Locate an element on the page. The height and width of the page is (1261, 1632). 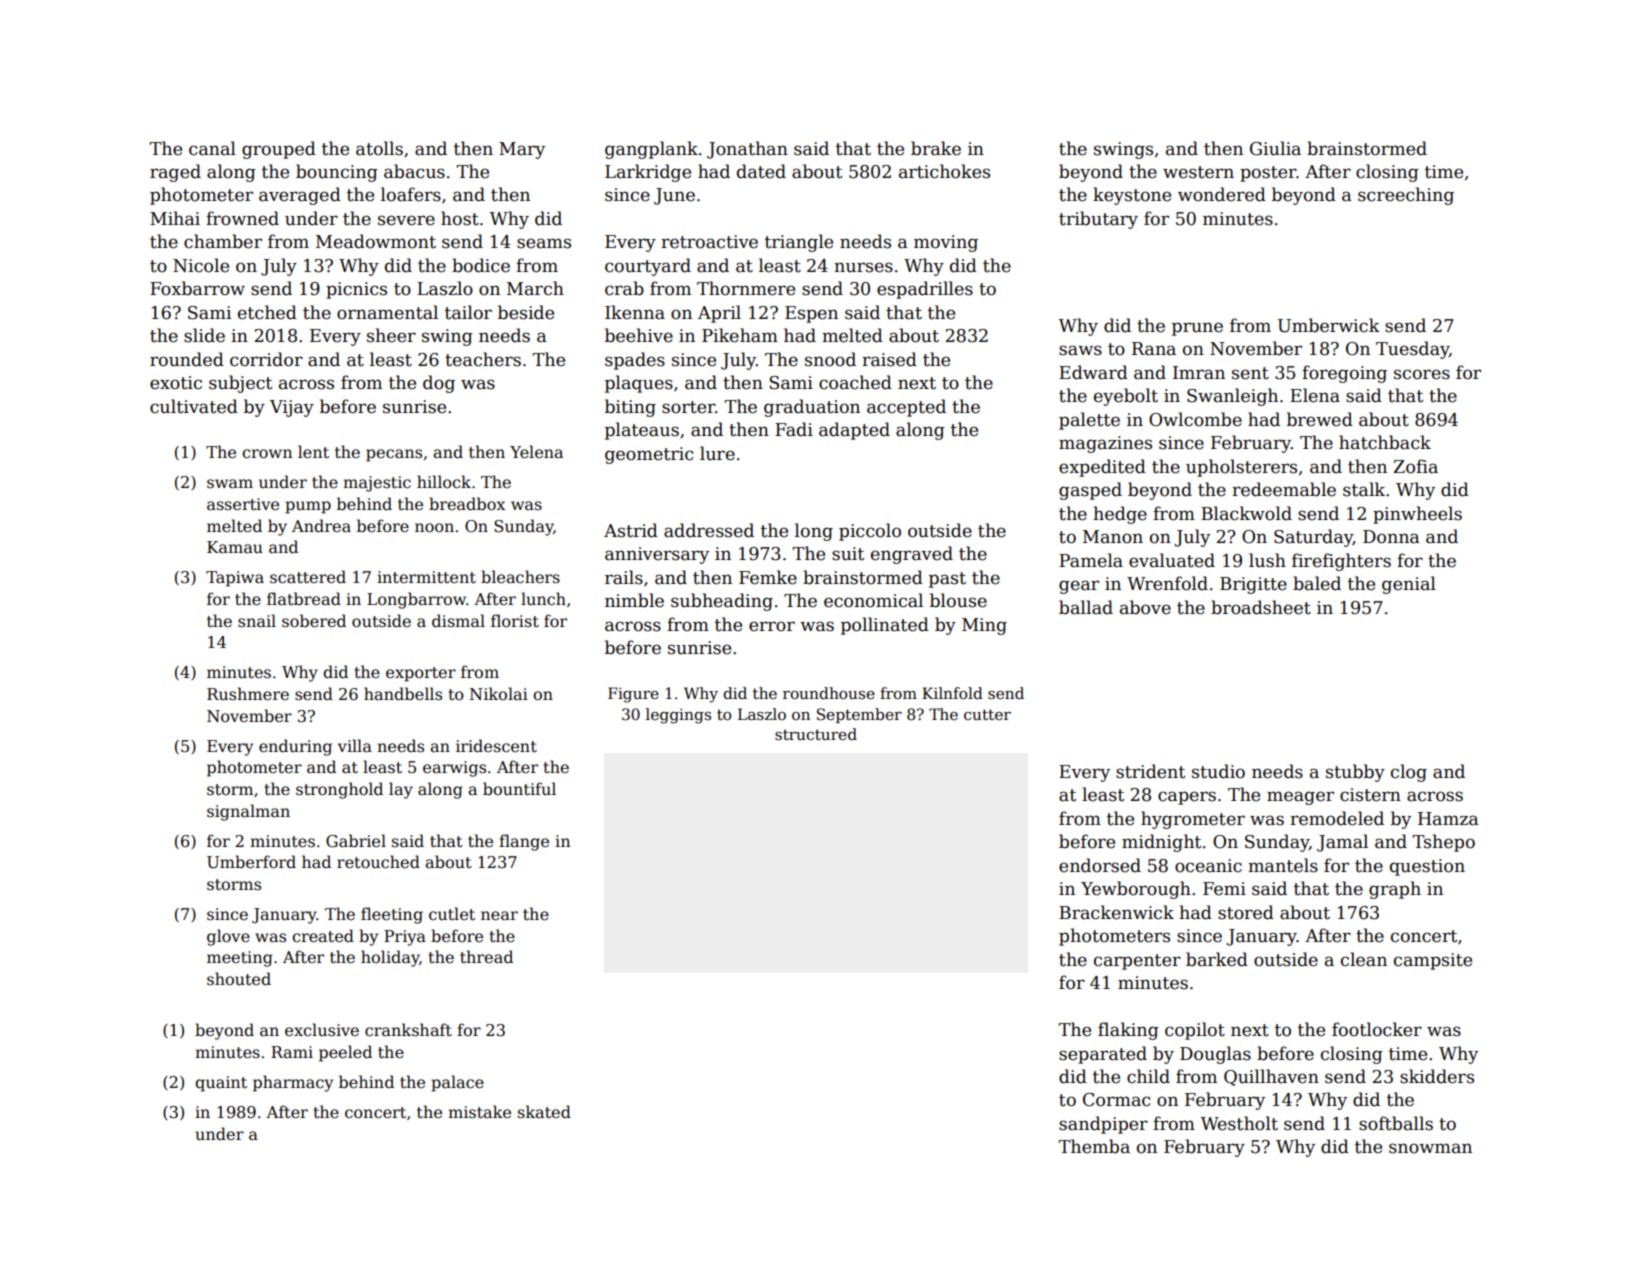
skated is located at coordinates (544, 1112).
